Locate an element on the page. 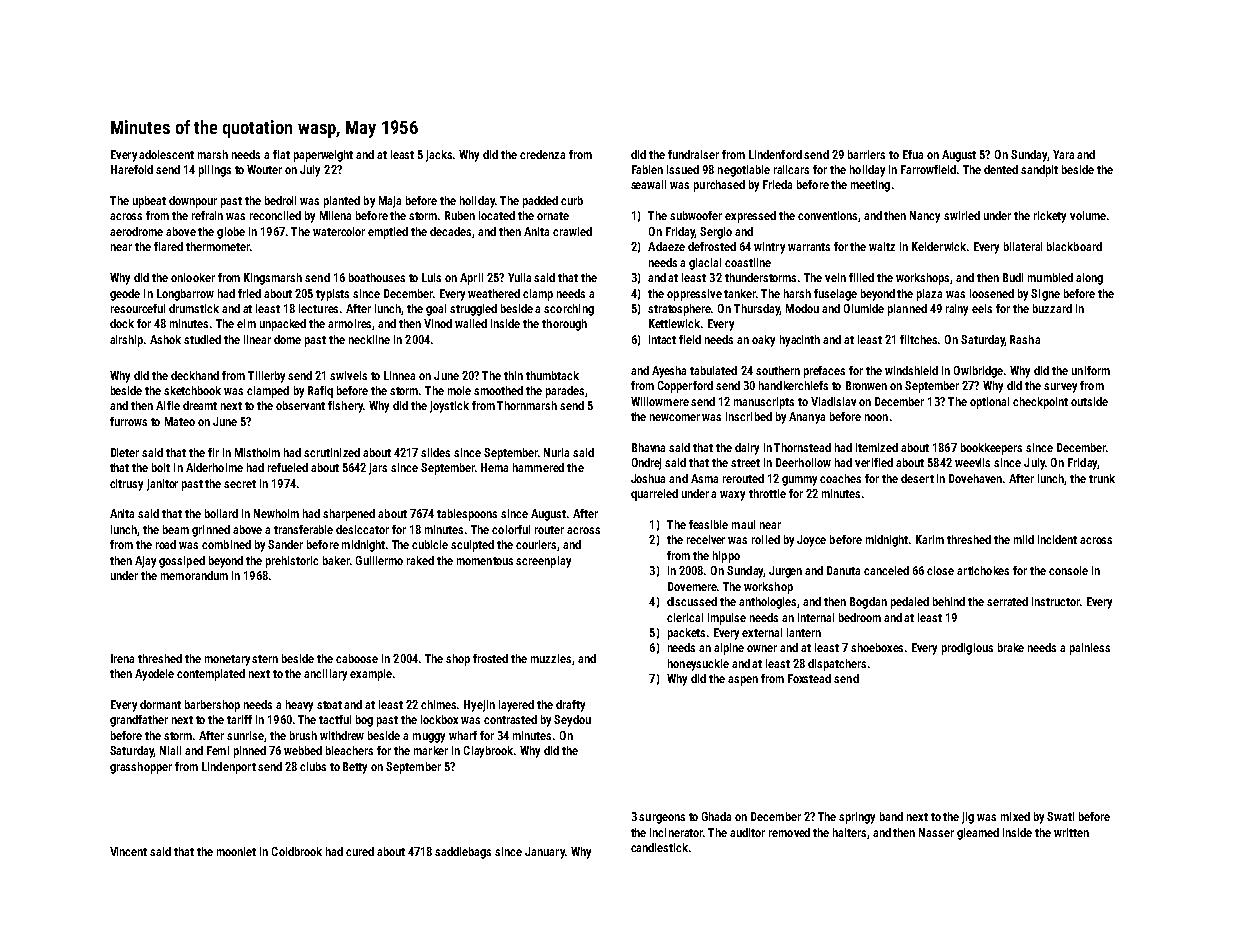  warrants is located at coordinates (809, 247).
